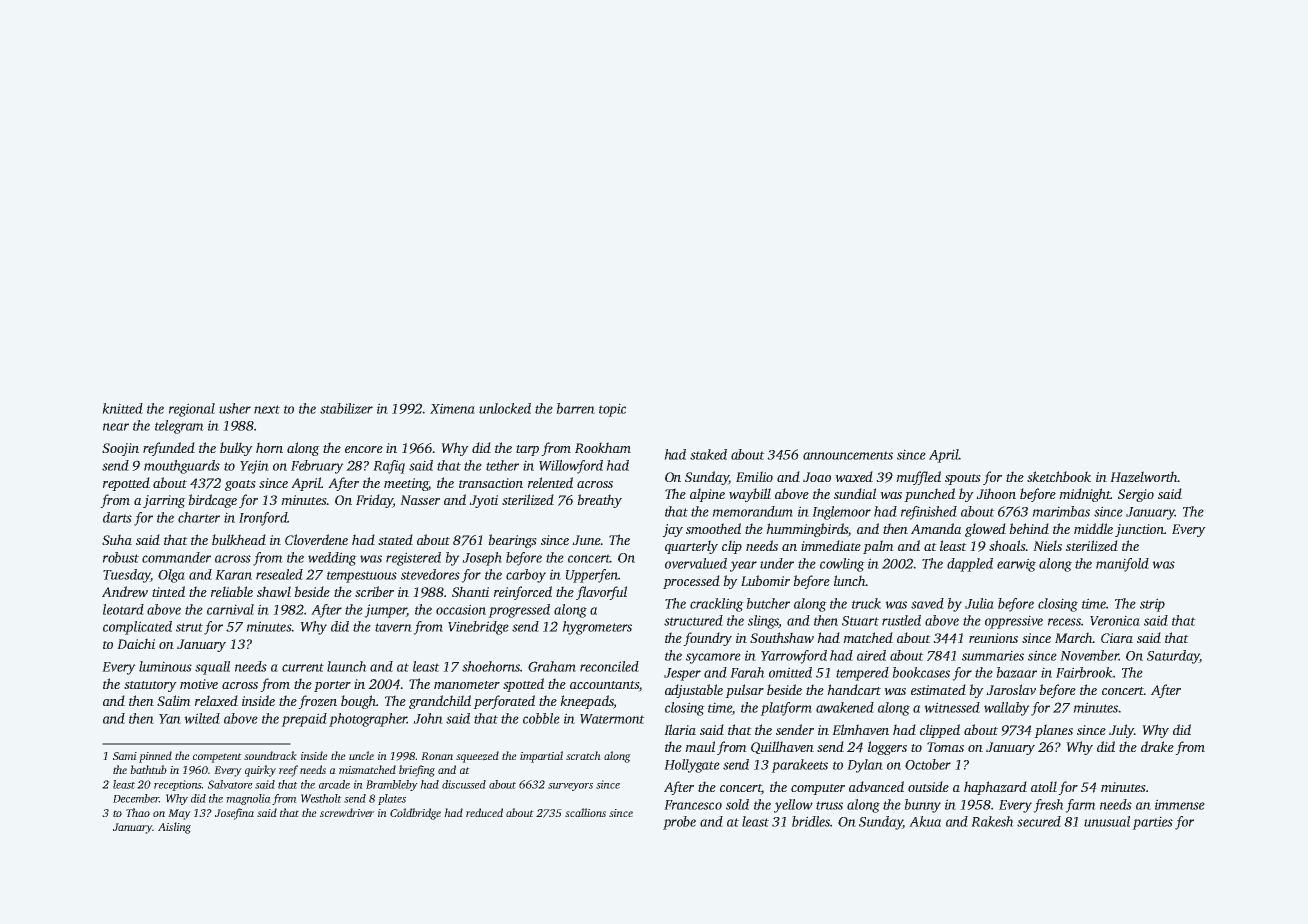 Image resolution: width=1308 pixels, height=924 pixels. What do you see at coordinates (575, 408) in the document?
I see `barren` at bounding box center [575, 408].
